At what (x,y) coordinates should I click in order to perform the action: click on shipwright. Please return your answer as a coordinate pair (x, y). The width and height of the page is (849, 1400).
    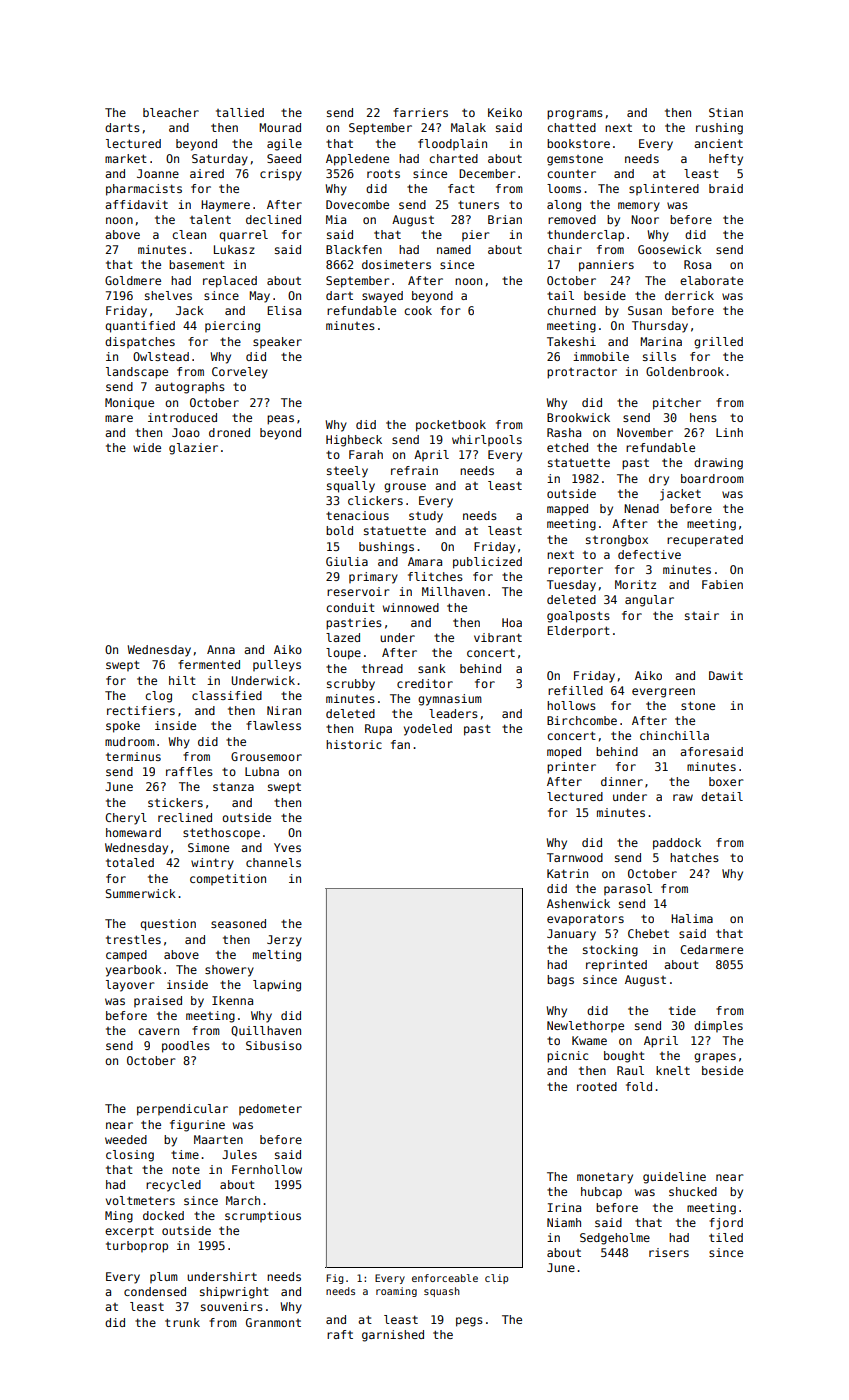
    Looking at the image, I should click on (234, 1293).
